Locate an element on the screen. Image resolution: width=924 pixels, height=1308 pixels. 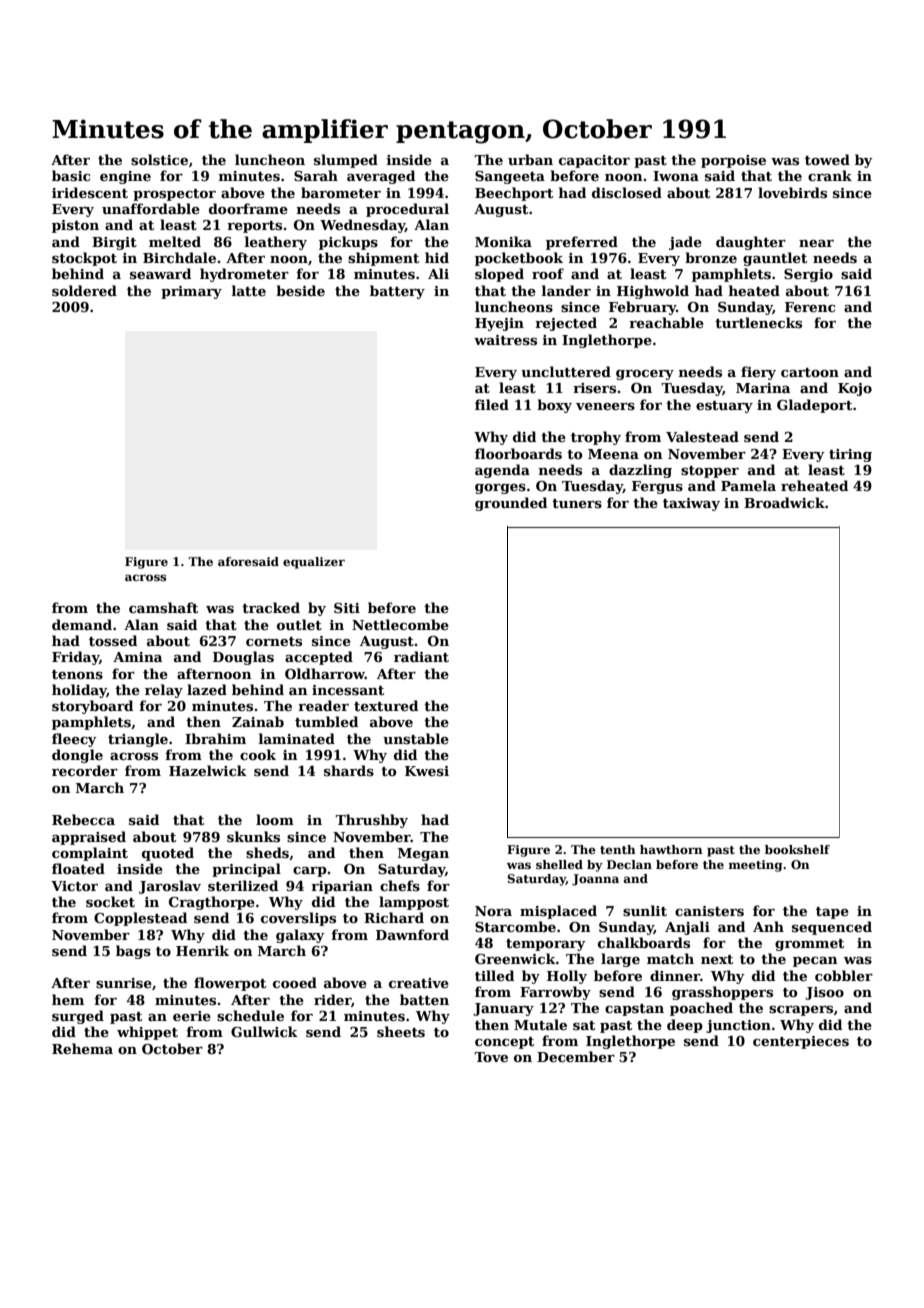
hydrometer is located at coordinates (244, 275).
